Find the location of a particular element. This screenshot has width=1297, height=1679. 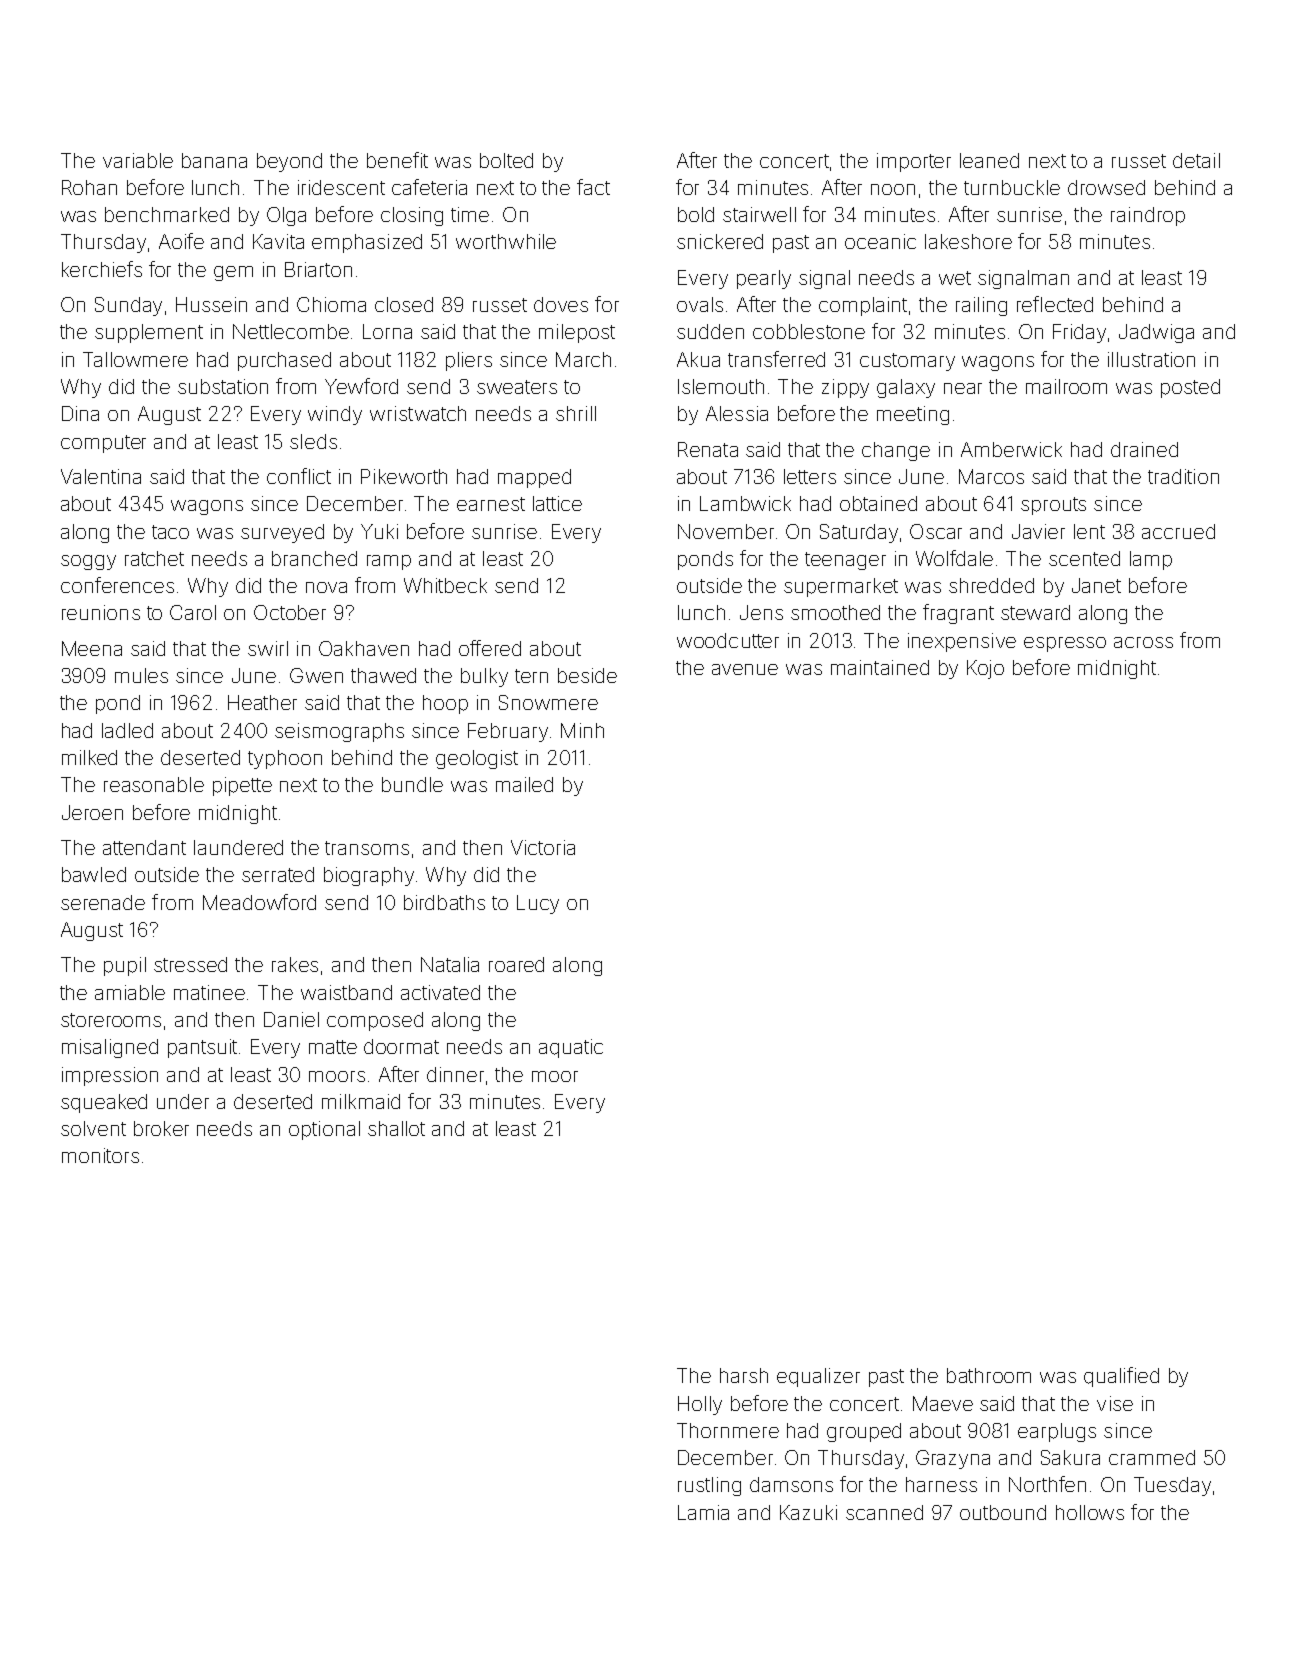

equalizer is located at coordinates (818, 1377).
